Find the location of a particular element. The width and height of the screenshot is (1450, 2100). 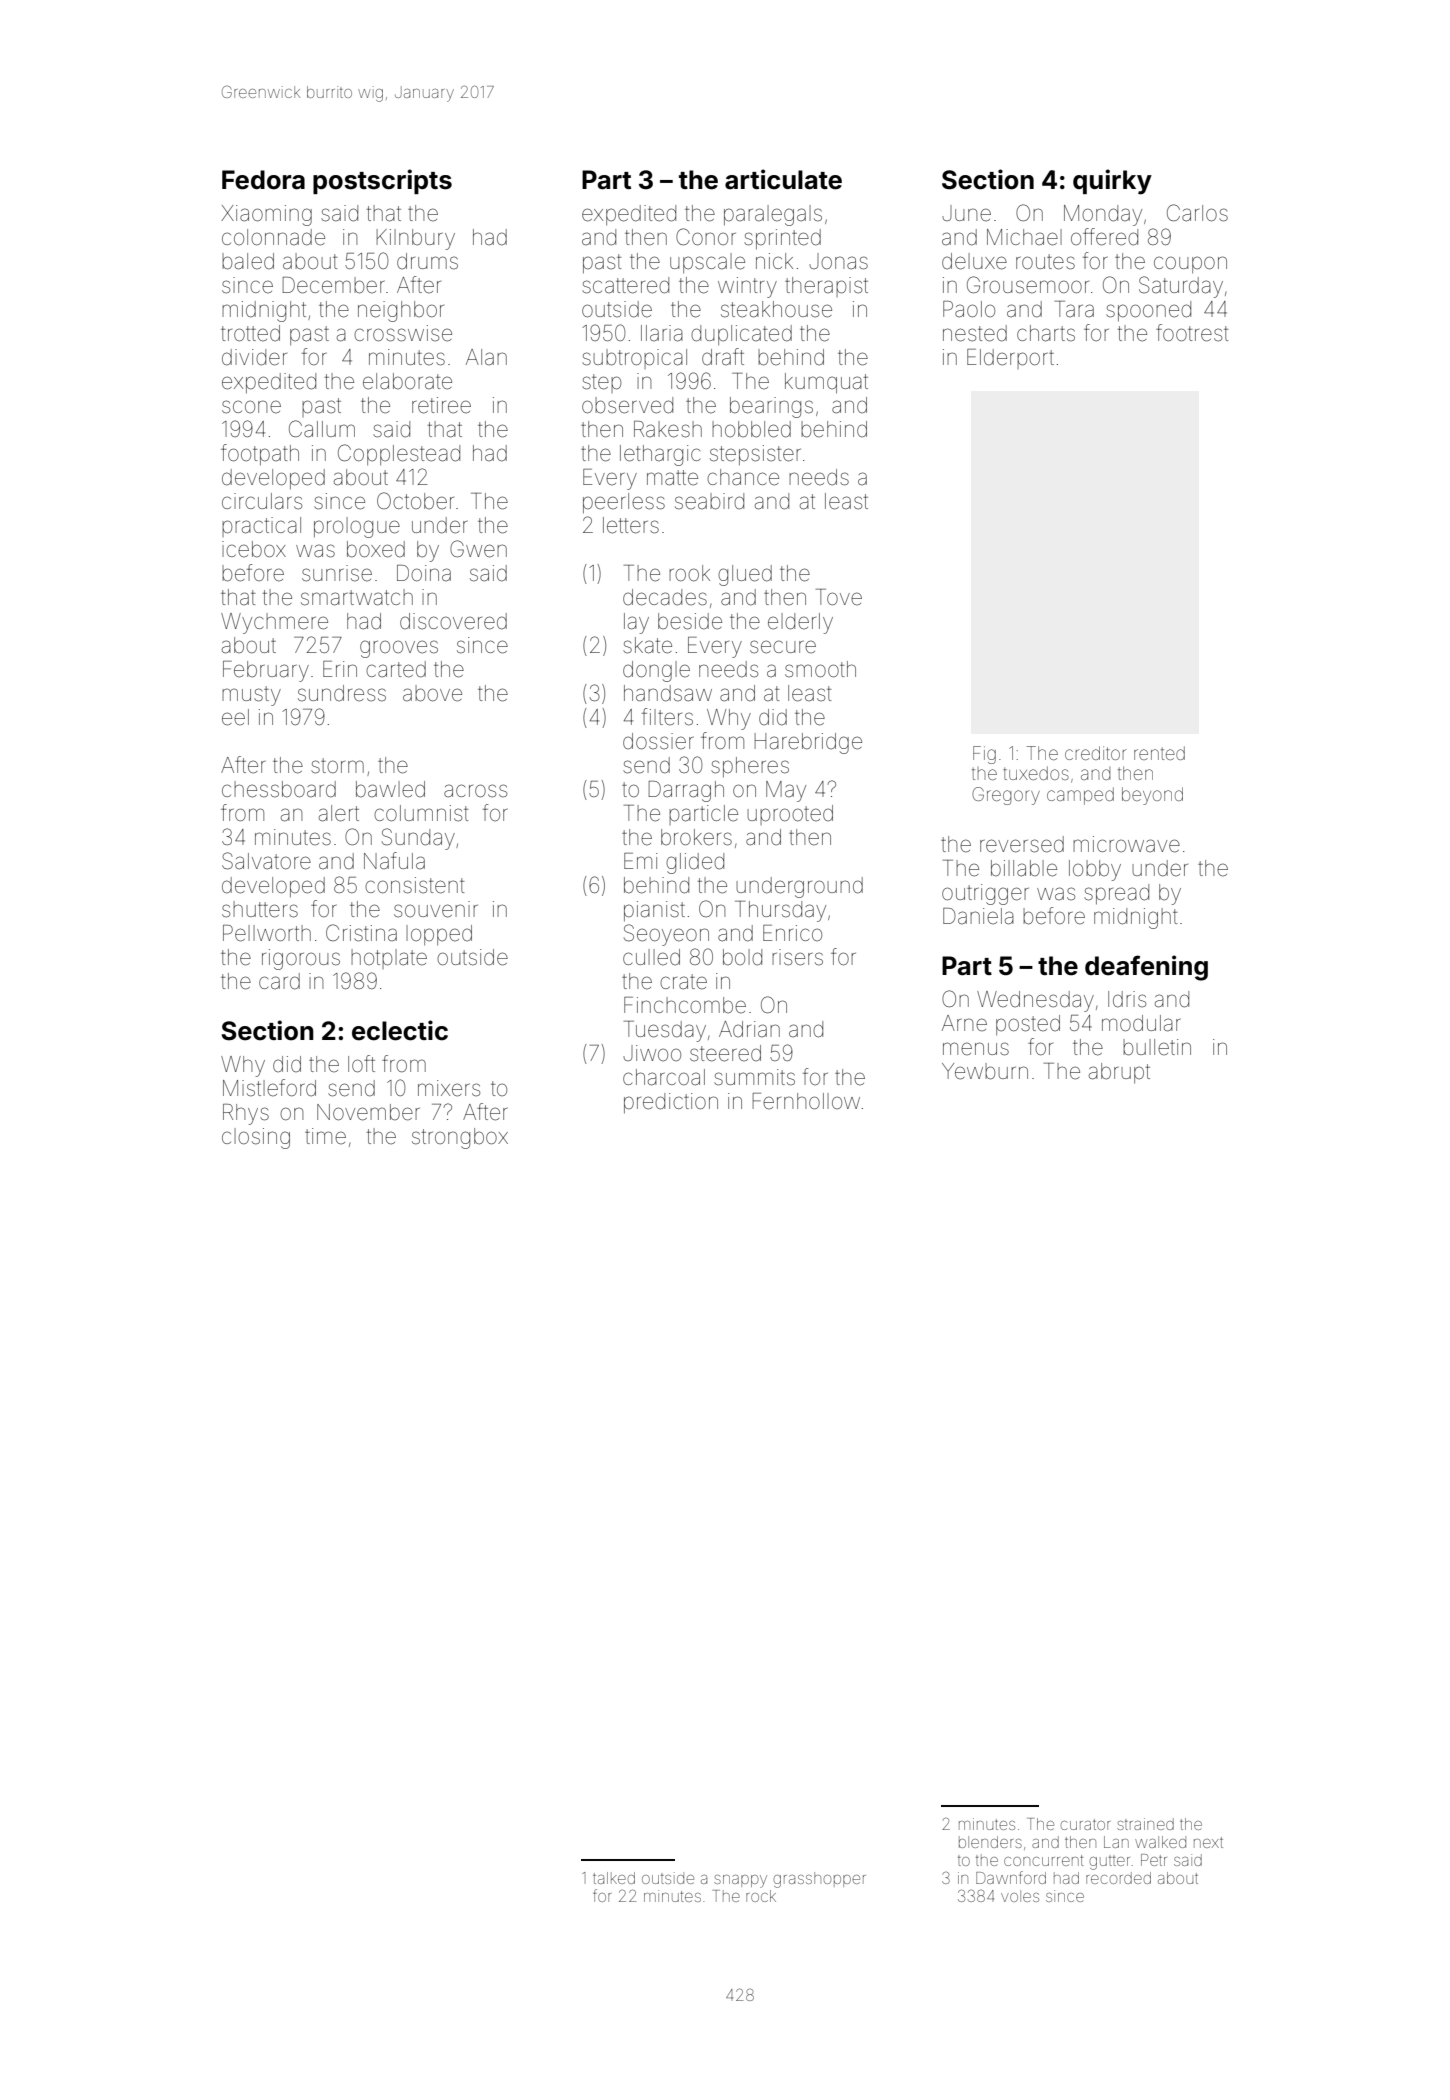

columnist is located at coordinates (421, 813).
